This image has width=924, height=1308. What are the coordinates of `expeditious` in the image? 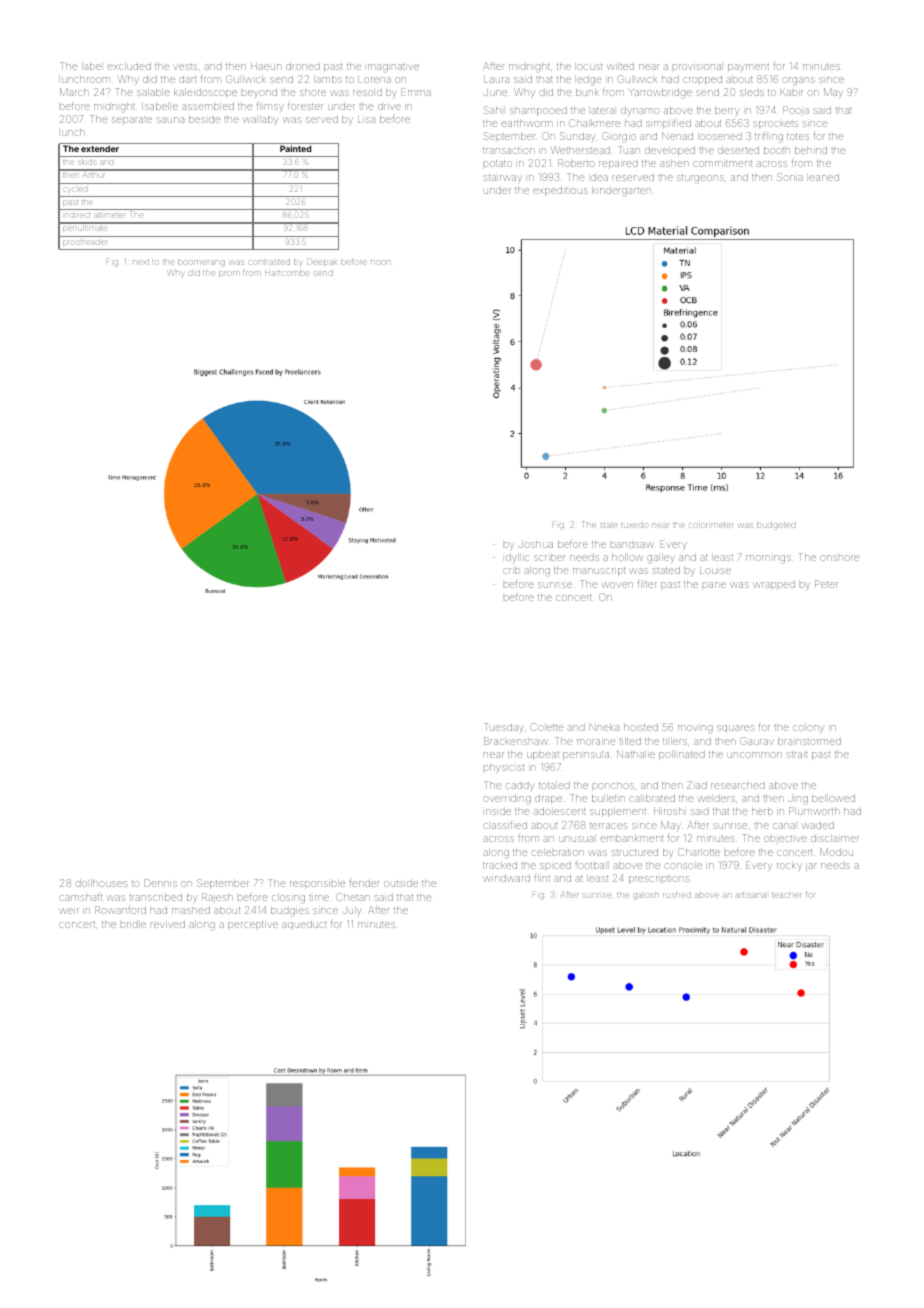 It's located at (560, 191).
